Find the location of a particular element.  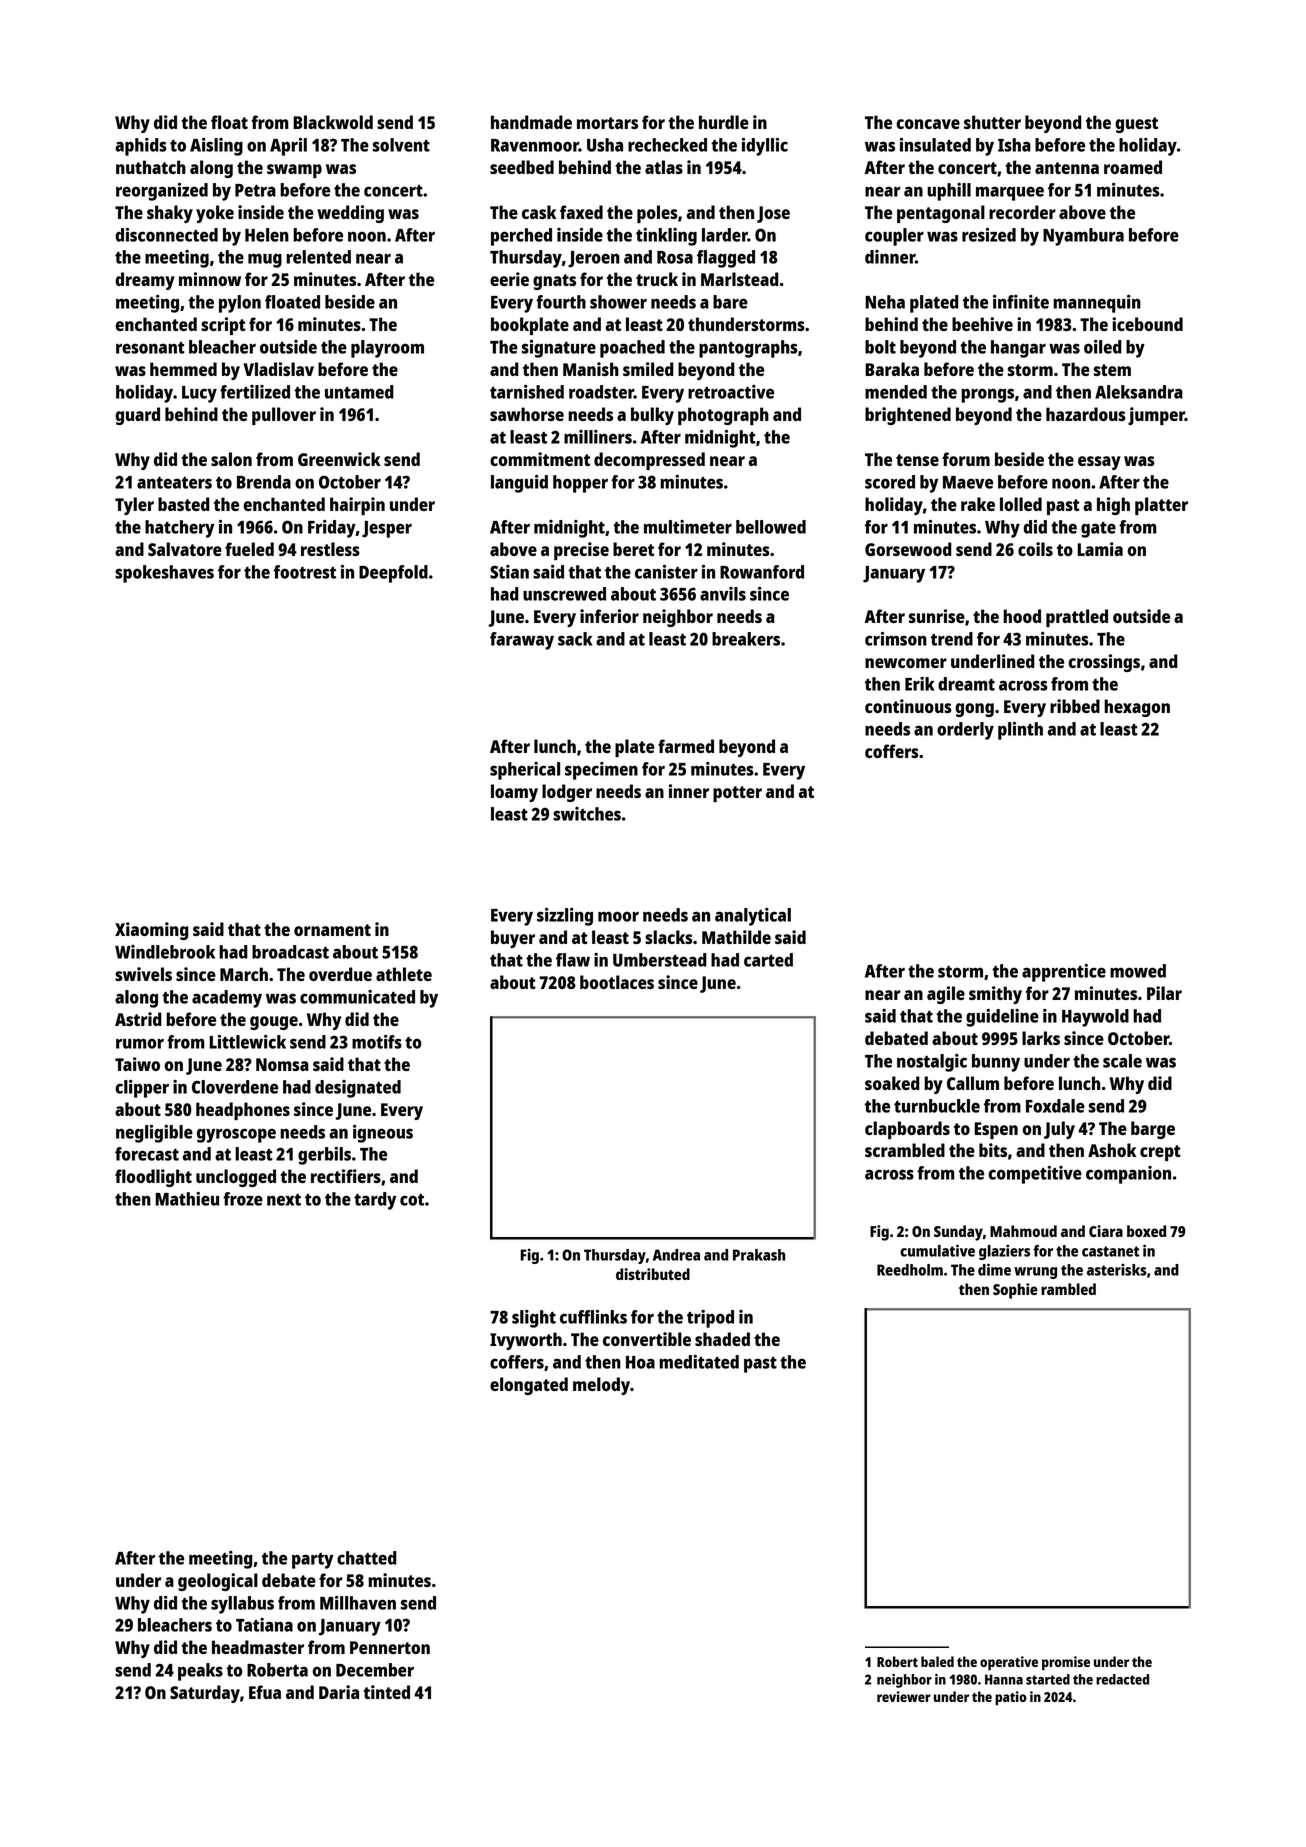

Prakash is located at coordinates (759, 1255).
